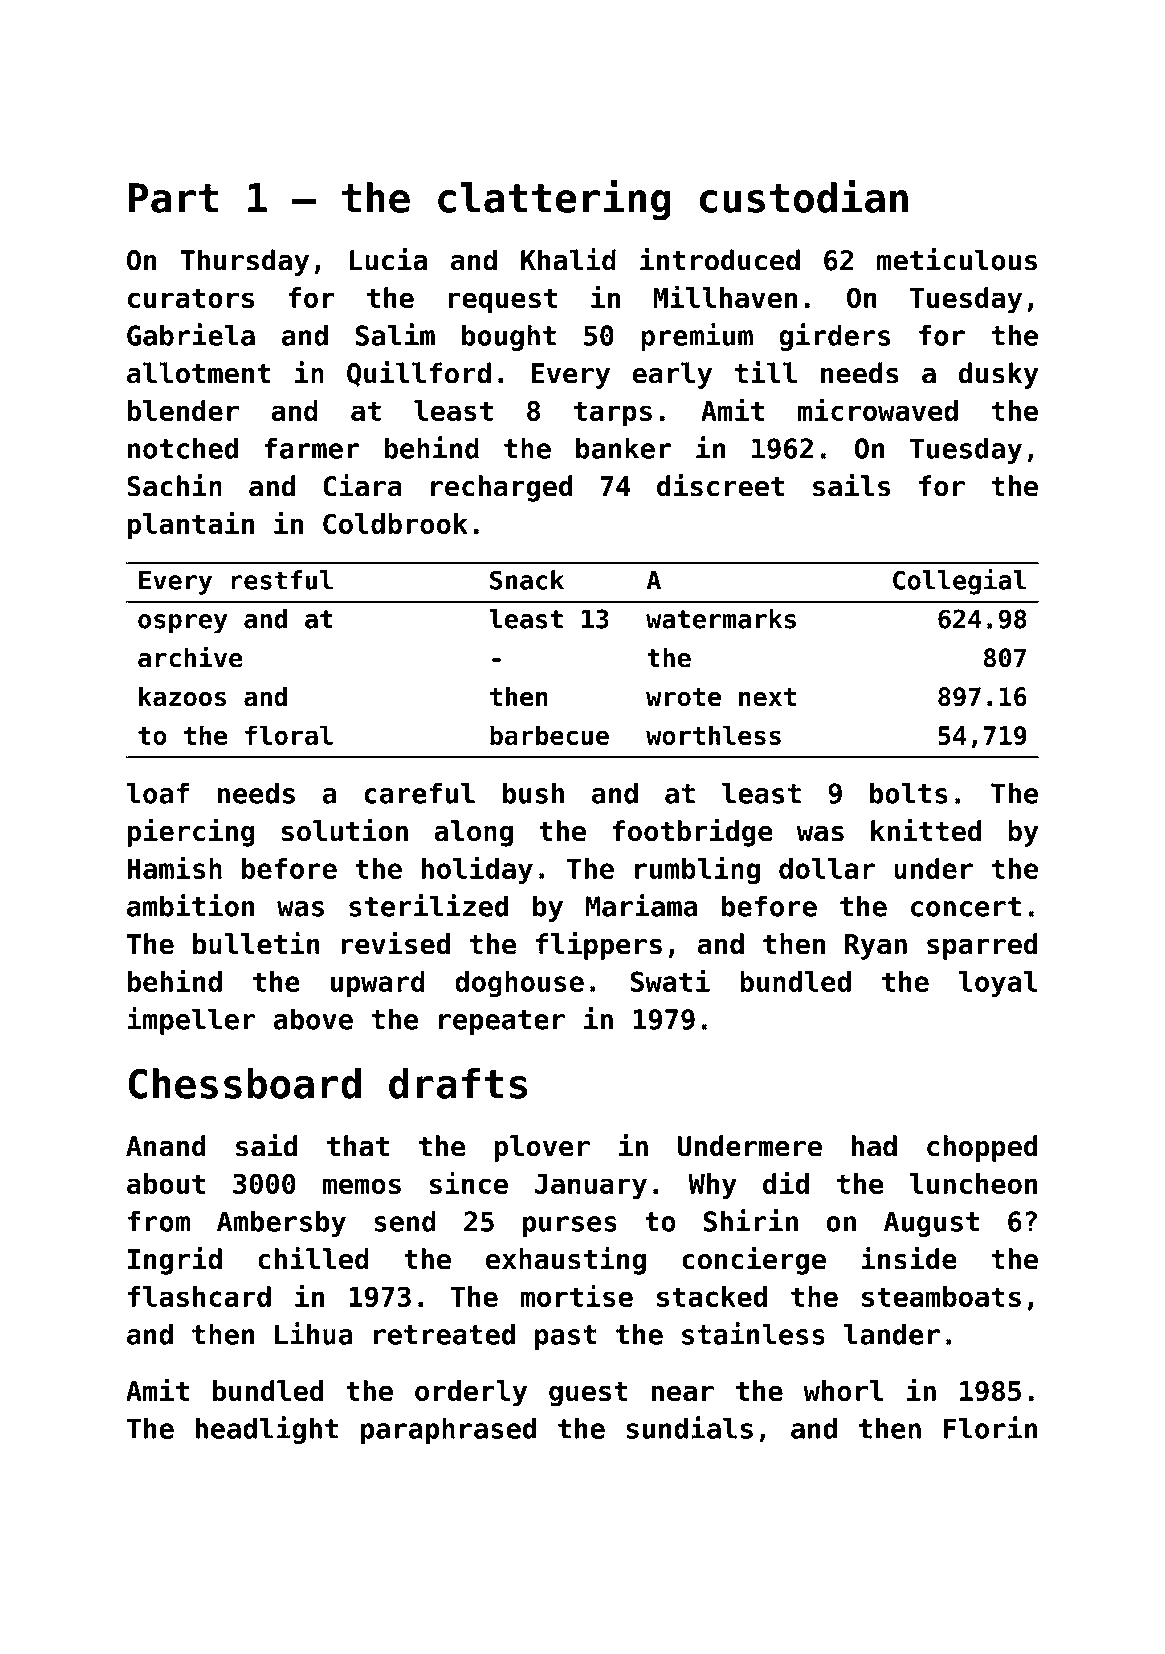  Describe the element at coordinates (428, 905) in the page. I see `sterilized` at that location.
